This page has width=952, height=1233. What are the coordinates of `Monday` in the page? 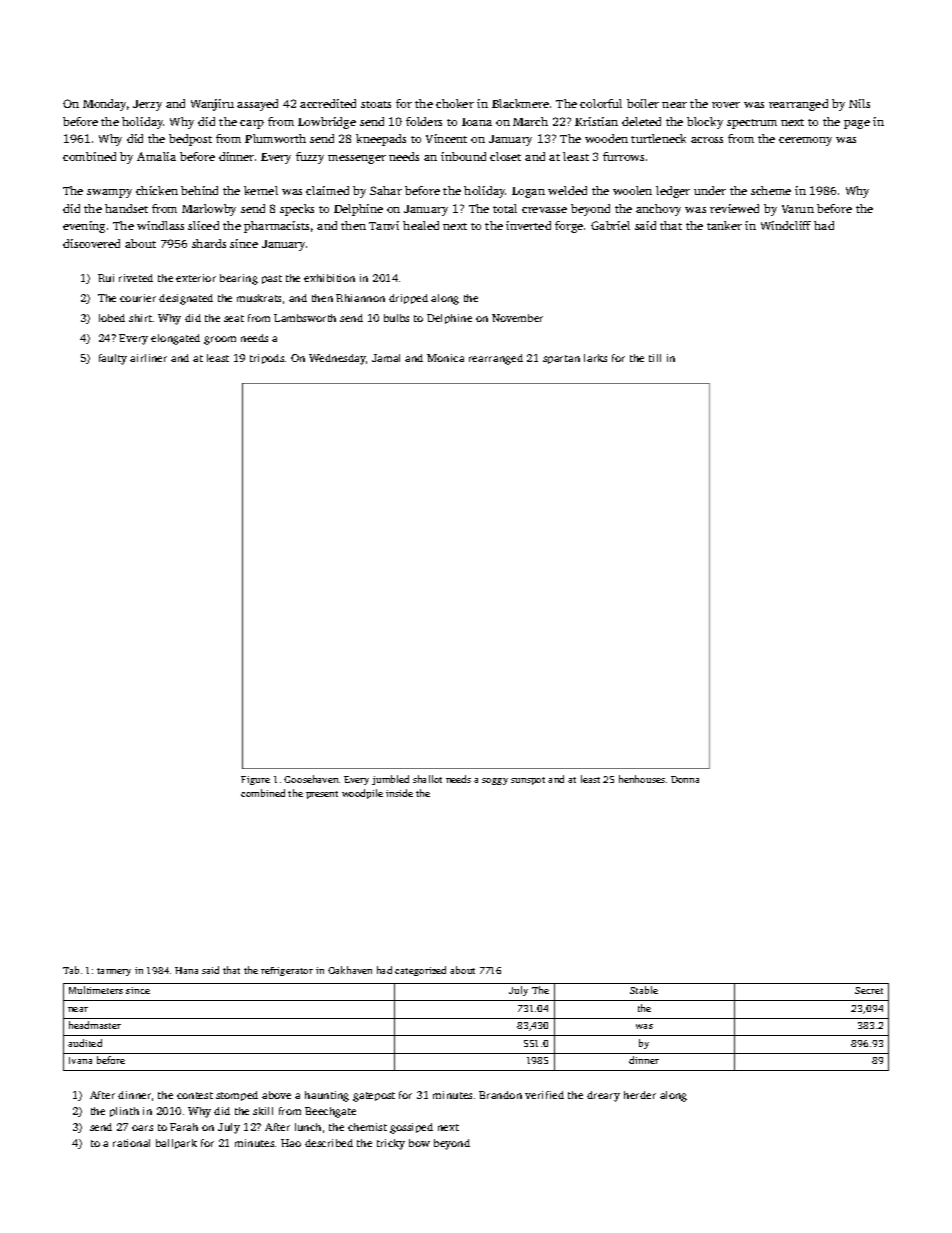 It's located at (104, 105).
